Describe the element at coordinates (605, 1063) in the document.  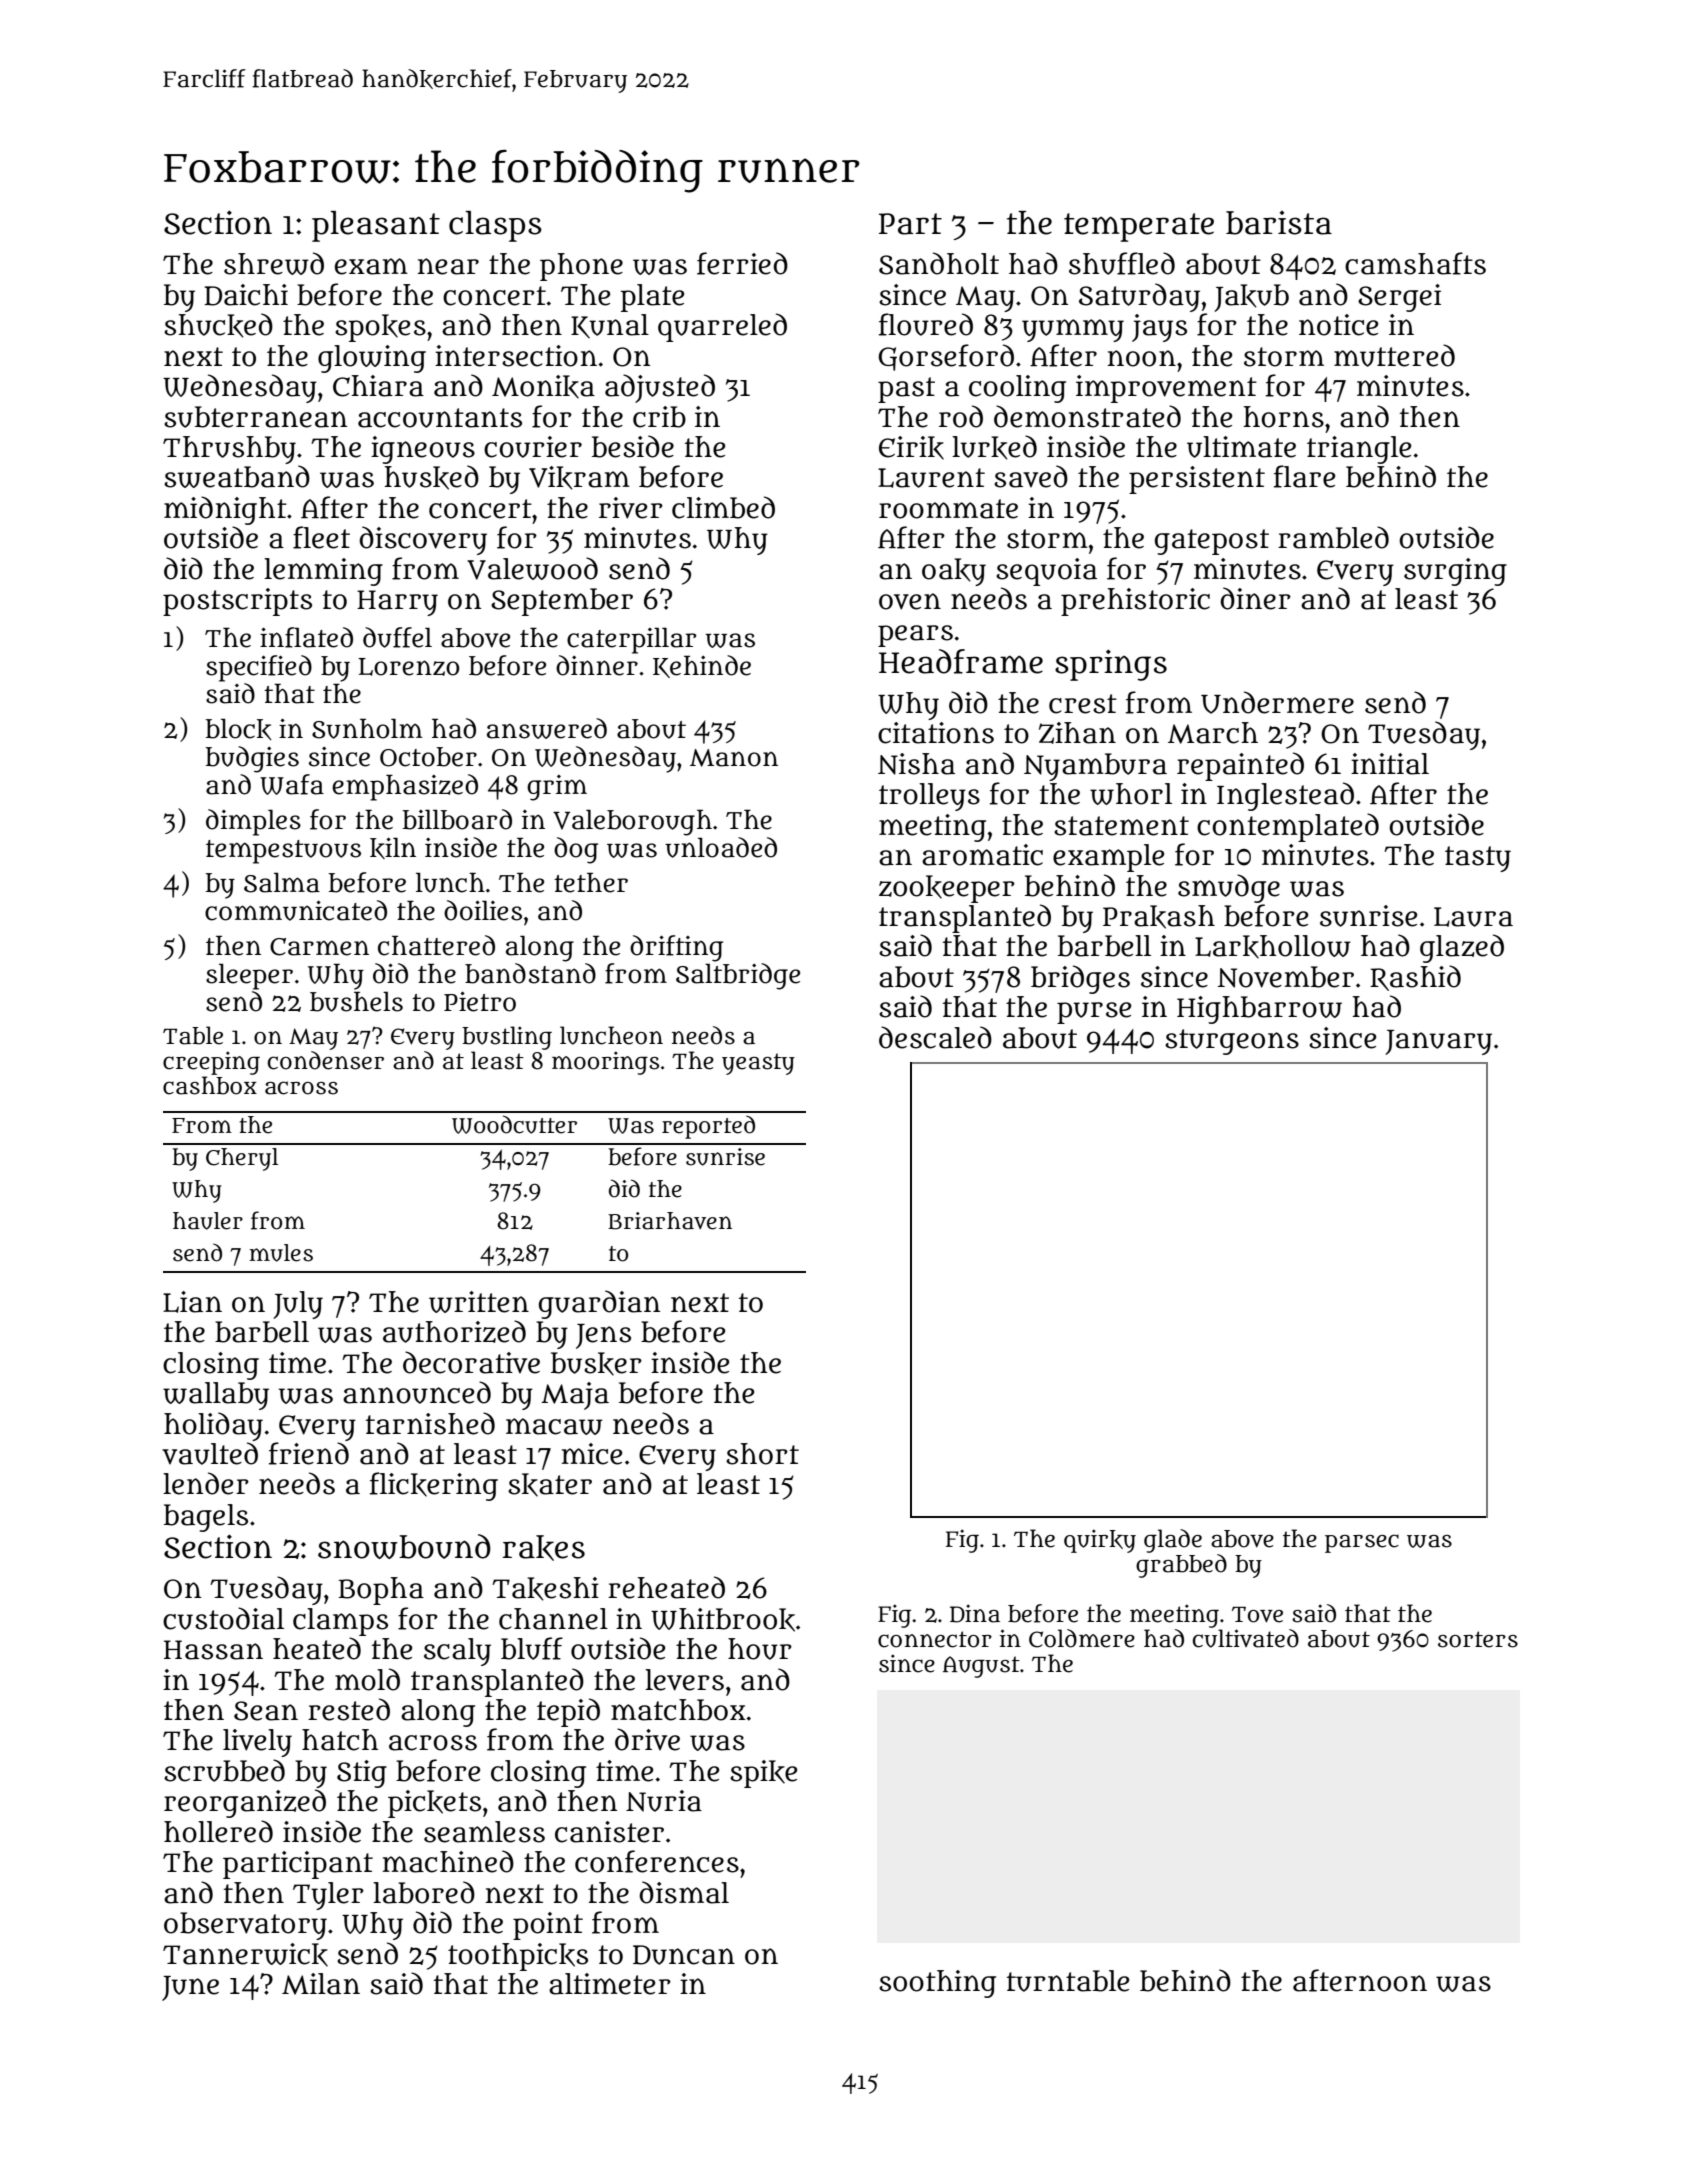
I see `moorings` at that location.
